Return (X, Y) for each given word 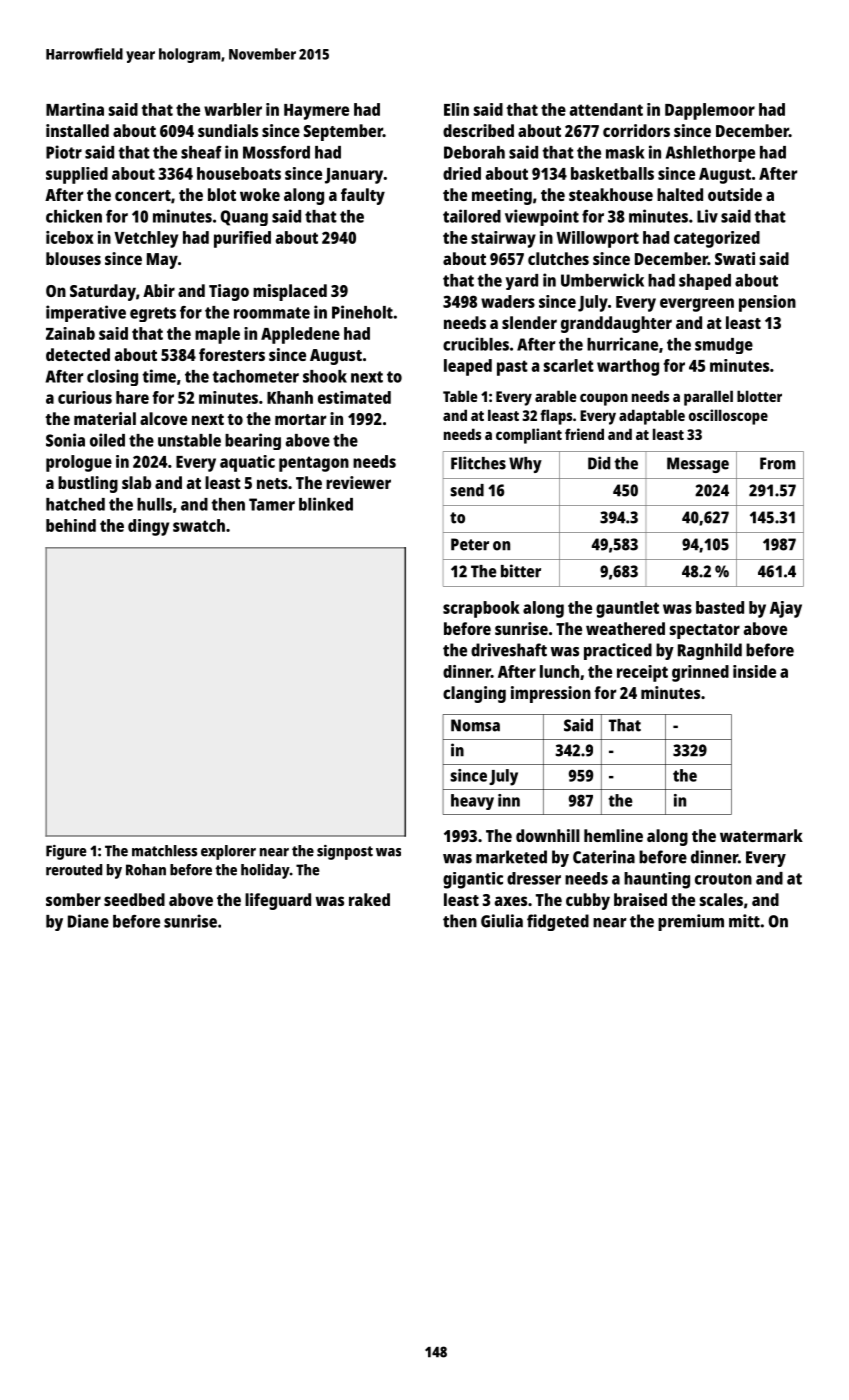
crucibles (476, 344)
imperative (86, 313)
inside (754, 671)
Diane (88, 921)
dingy (148, 527)
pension (767, 303)
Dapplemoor (710, 111)
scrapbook (481, 609)
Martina (75, 109)
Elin (456, 109)
